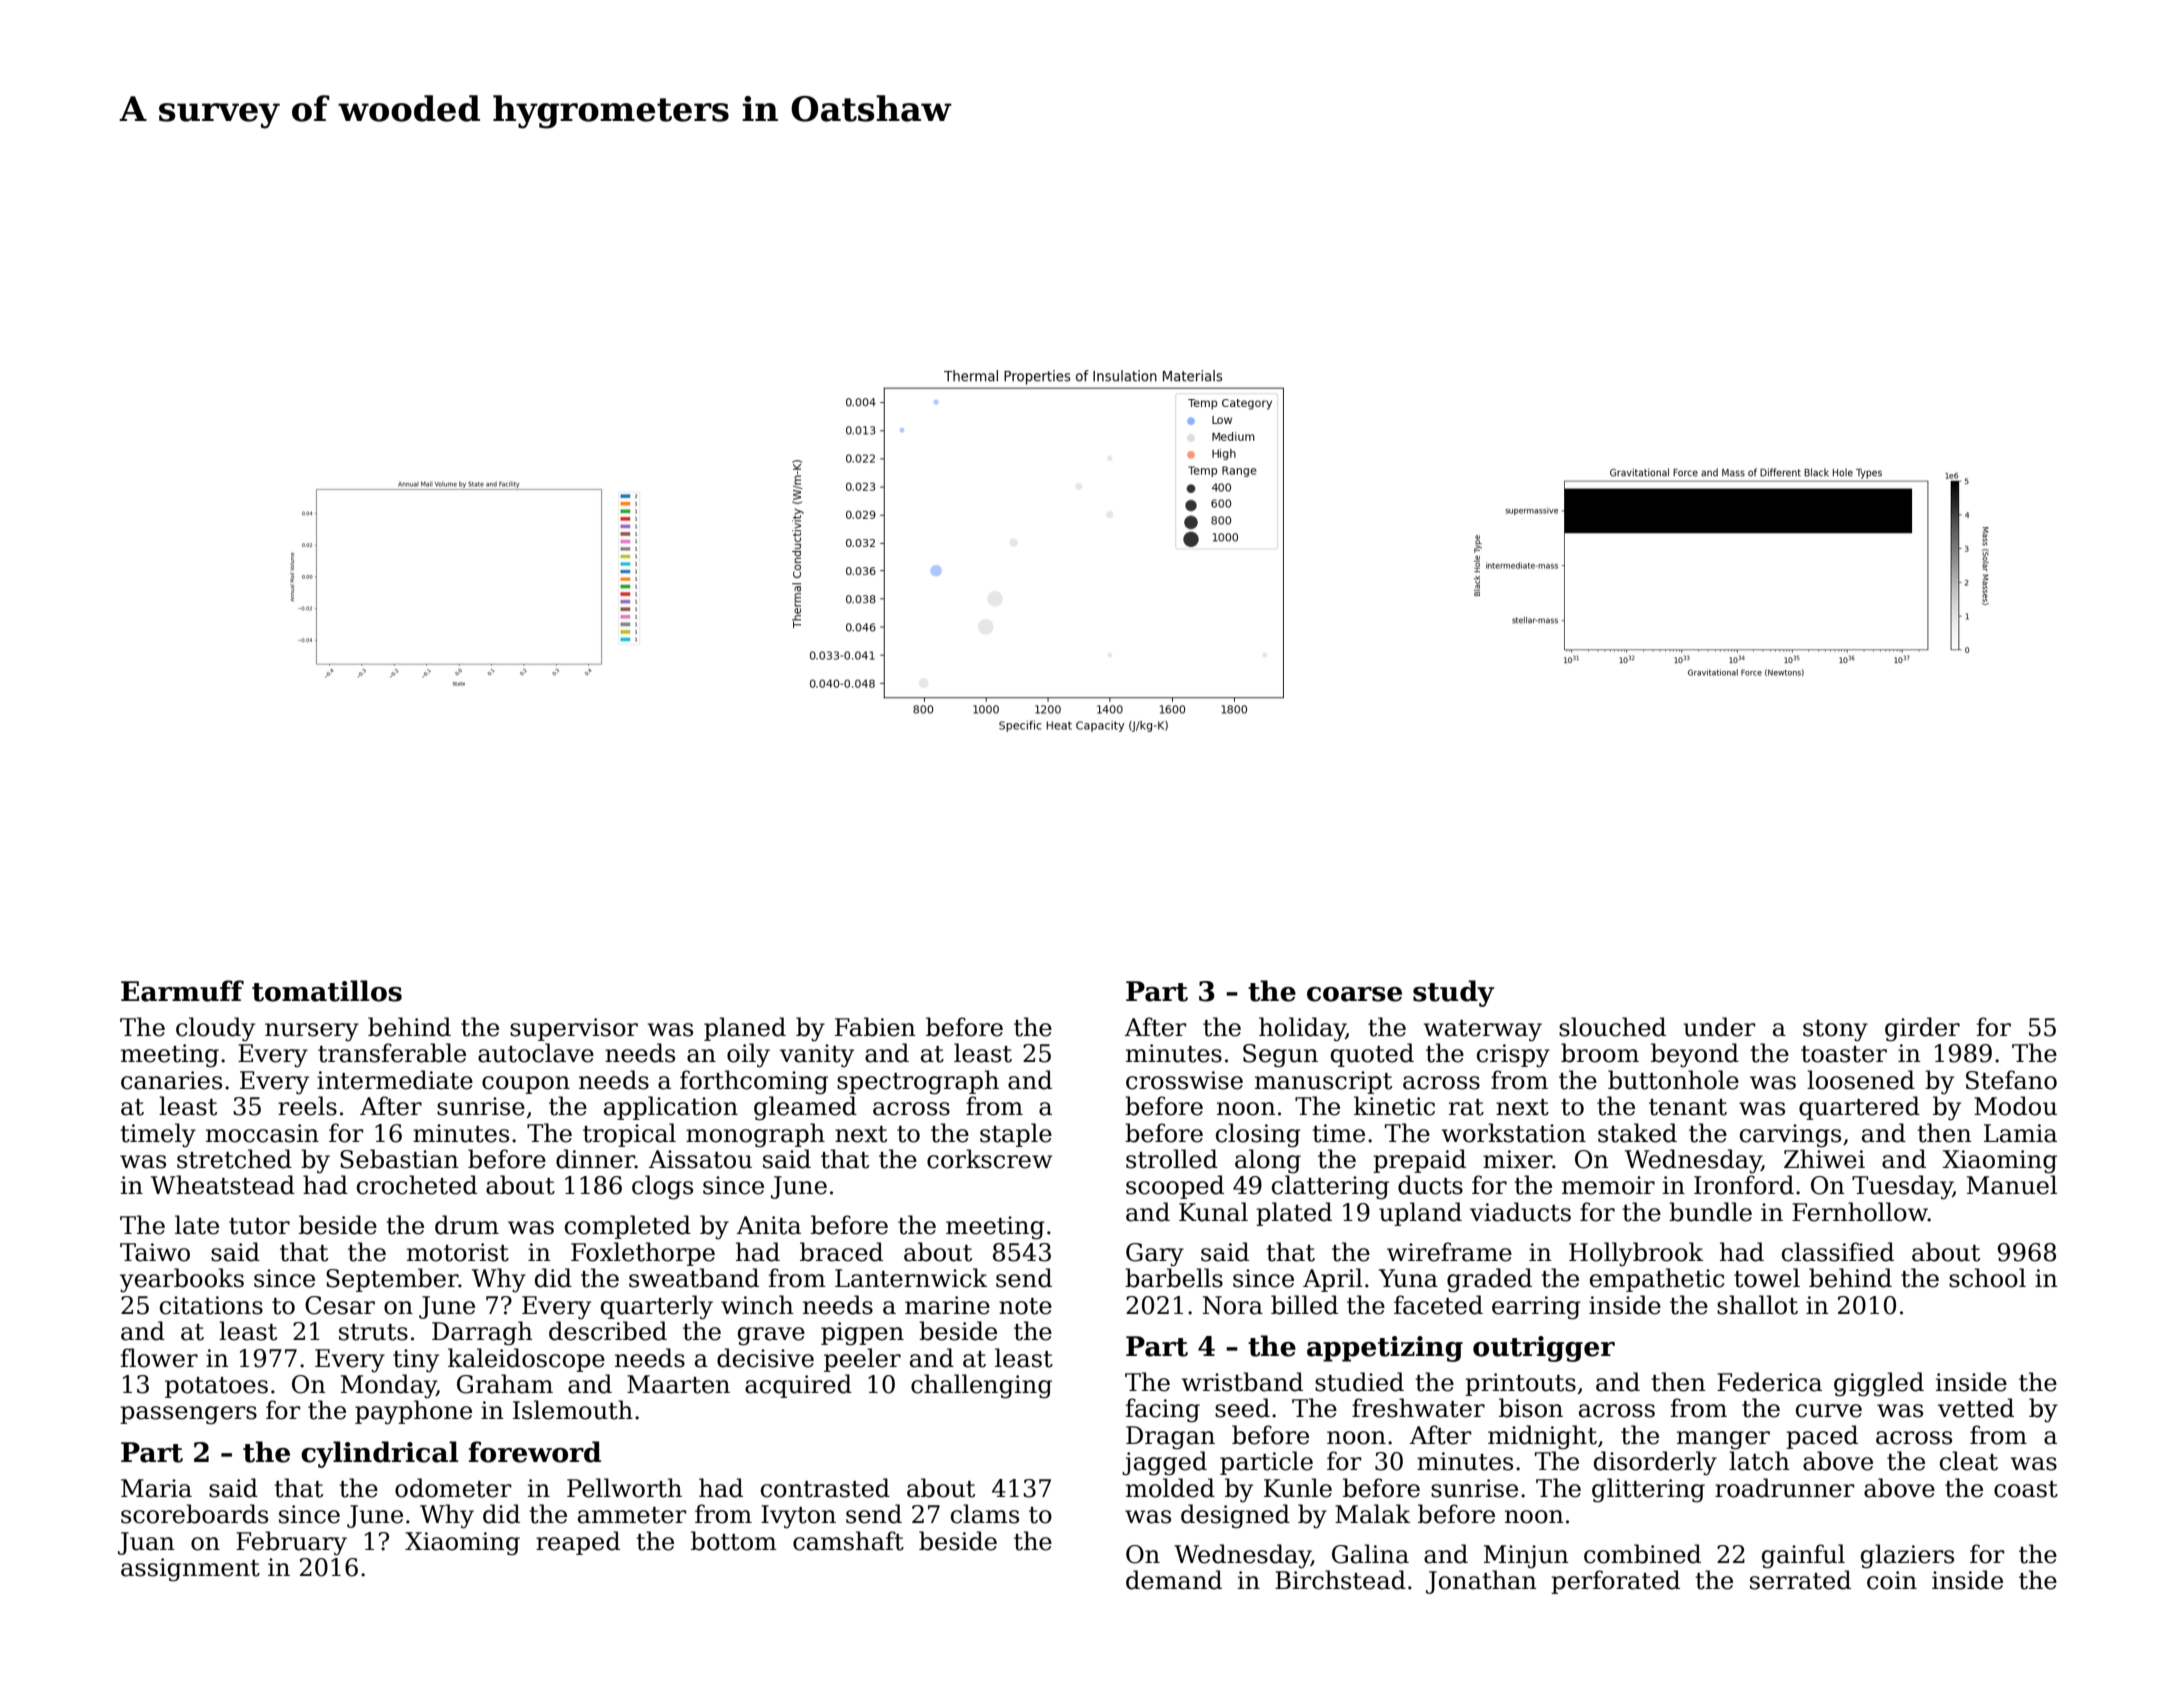 This page has height=1683, width=2178. Describe the element at coordinates (1542, 1437) in the page. I see `midnight` at that location.
